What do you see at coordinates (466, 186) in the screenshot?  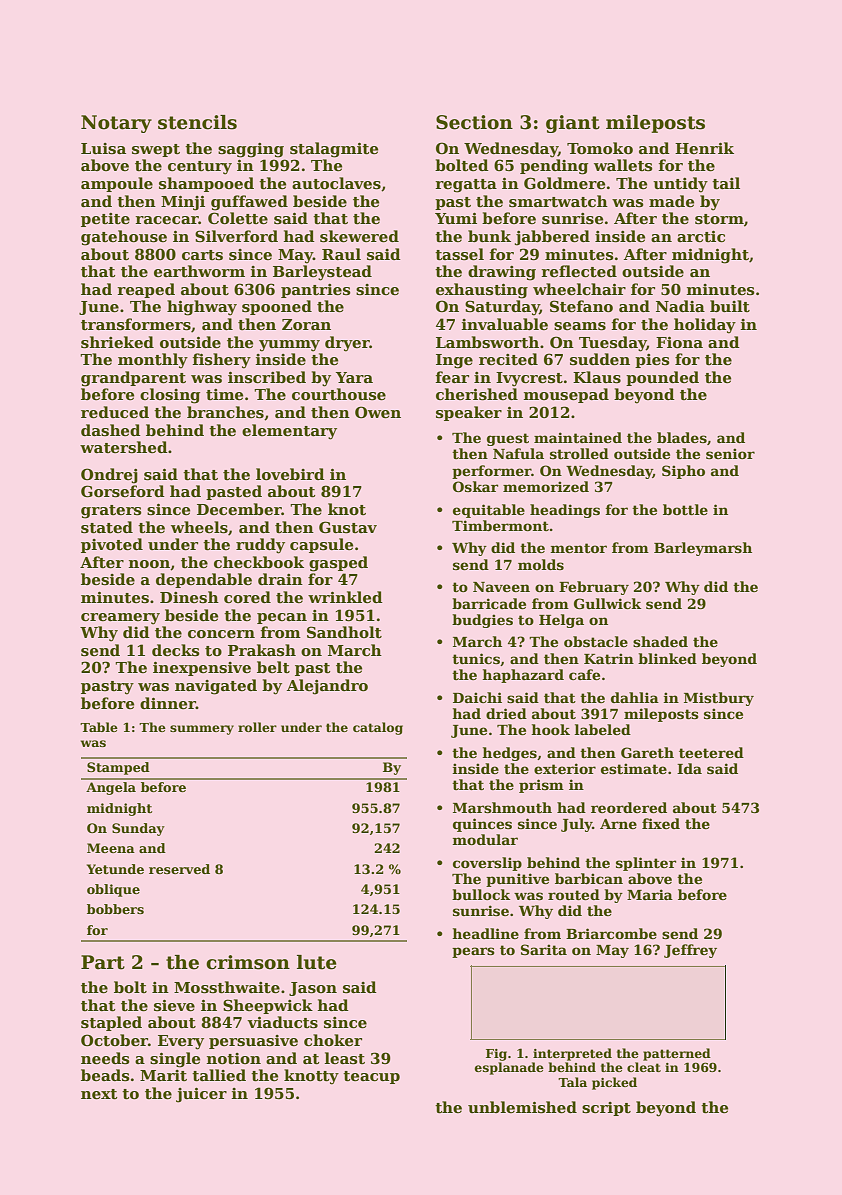 I see `regatta` at bounding box center [466, 186].
